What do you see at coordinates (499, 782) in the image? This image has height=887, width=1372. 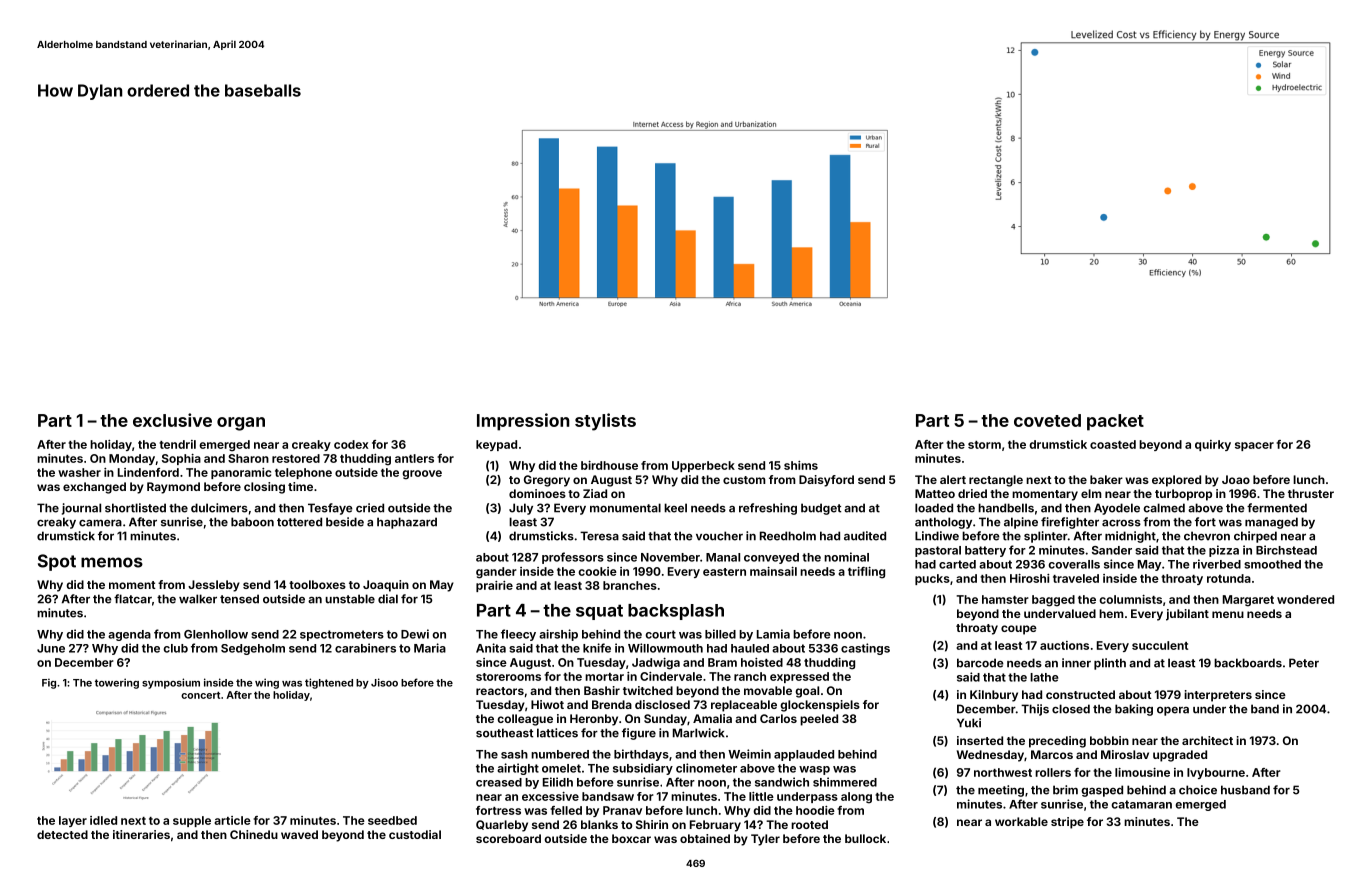 I see `creased` at bounding box center [499, 782].
